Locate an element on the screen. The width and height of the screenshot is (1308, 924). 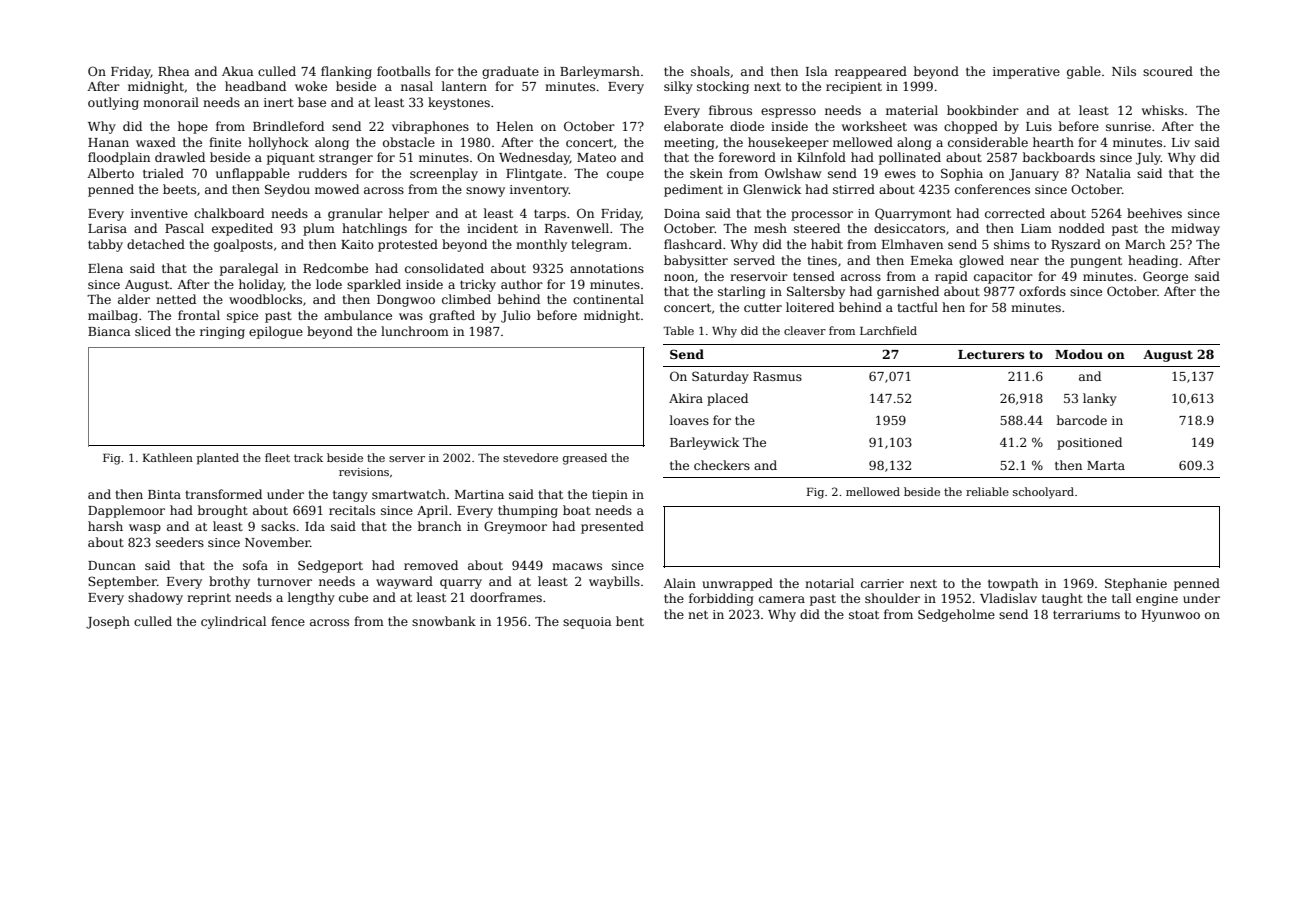
Hyunwoo is located at coordinates (1171, 616).
